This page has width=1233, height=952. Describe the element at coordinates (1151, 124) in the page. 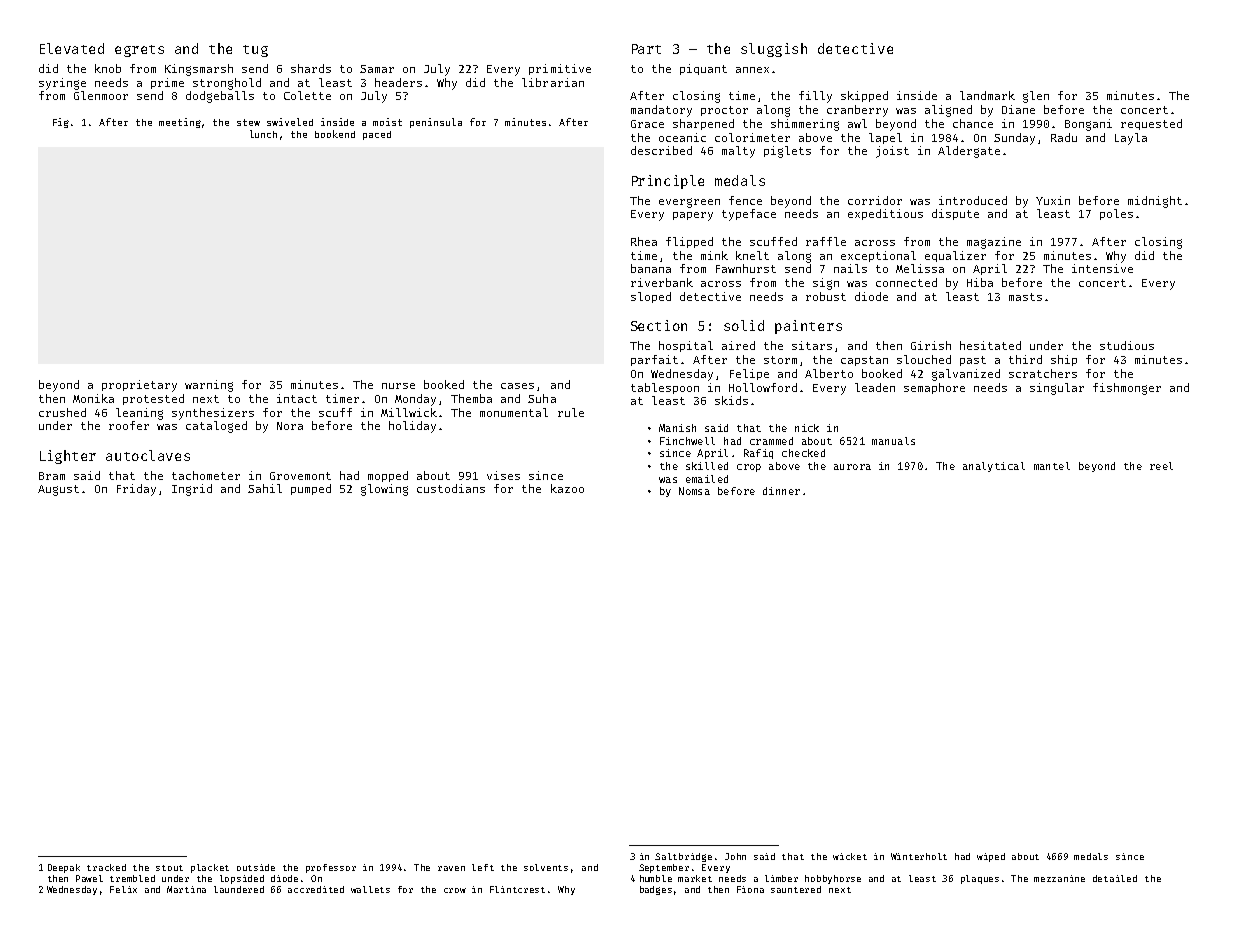

I see `requested` at that location.
